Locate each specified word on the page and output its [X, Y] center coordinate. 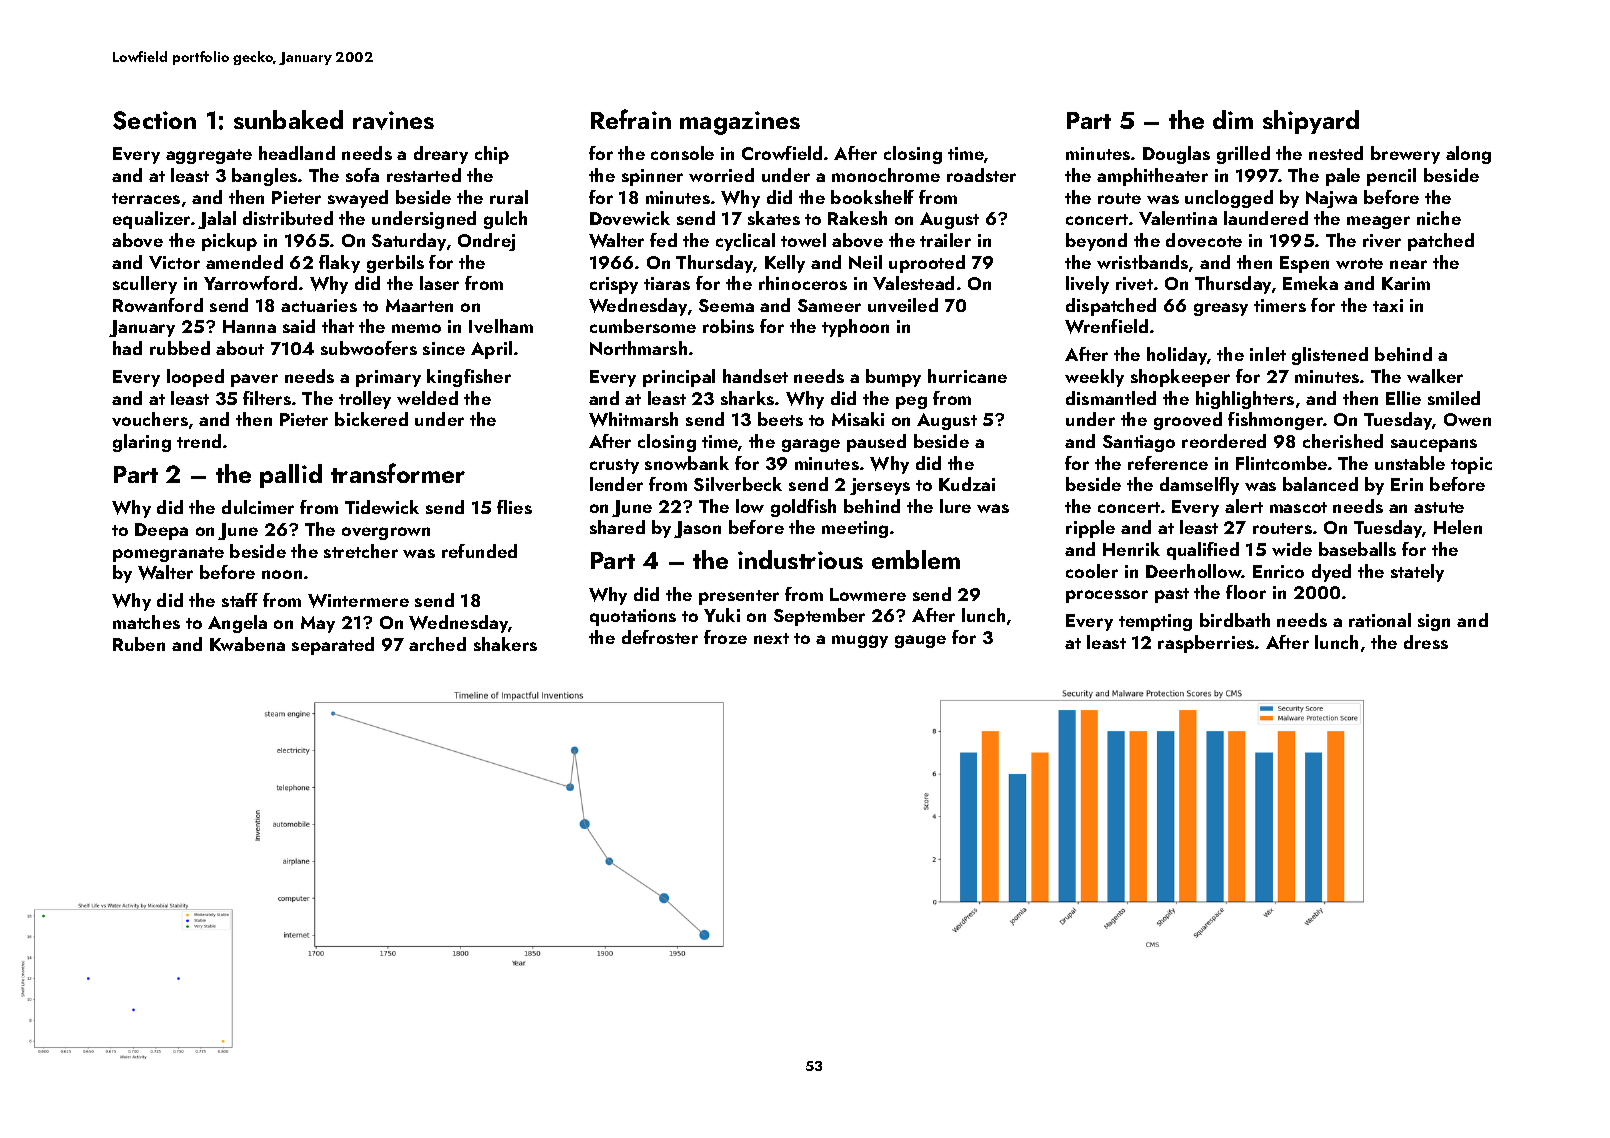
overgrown [386, 533]
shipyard [1311, 122]
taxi [1388, 305]
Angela [237, 624]
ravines [393, 120]
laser [439, 283]
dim [1233, 119]
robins [728, 326]
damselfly [1199, 486]
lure [955, 506]
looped [195, 378]
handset [755, 376]
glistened [1330, 356]
